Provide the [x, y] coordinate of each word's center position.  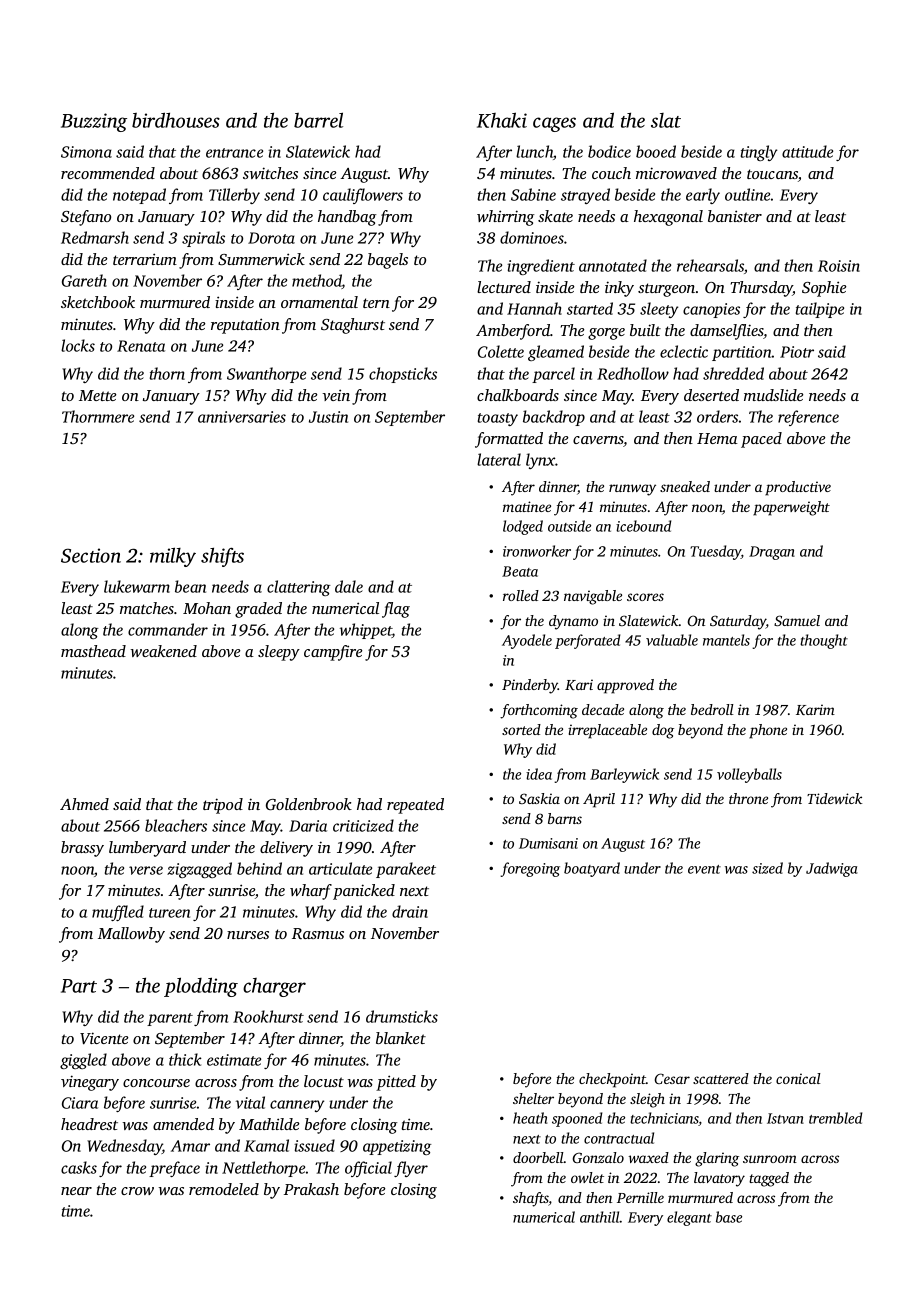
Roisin [839, 266]
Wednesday [125, 1147]
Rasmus [318, 933]
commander [168, 629]
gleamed [556, 353]
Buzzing [94, 122]
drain [410, 911]
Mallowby [131, 935]
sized [767, 868]
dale [349, 586]
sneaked [685, 486]
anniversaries [242, 417]
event [704, 869]
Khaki [502, 120]
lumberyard [147, 849]
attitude [807, 151]
